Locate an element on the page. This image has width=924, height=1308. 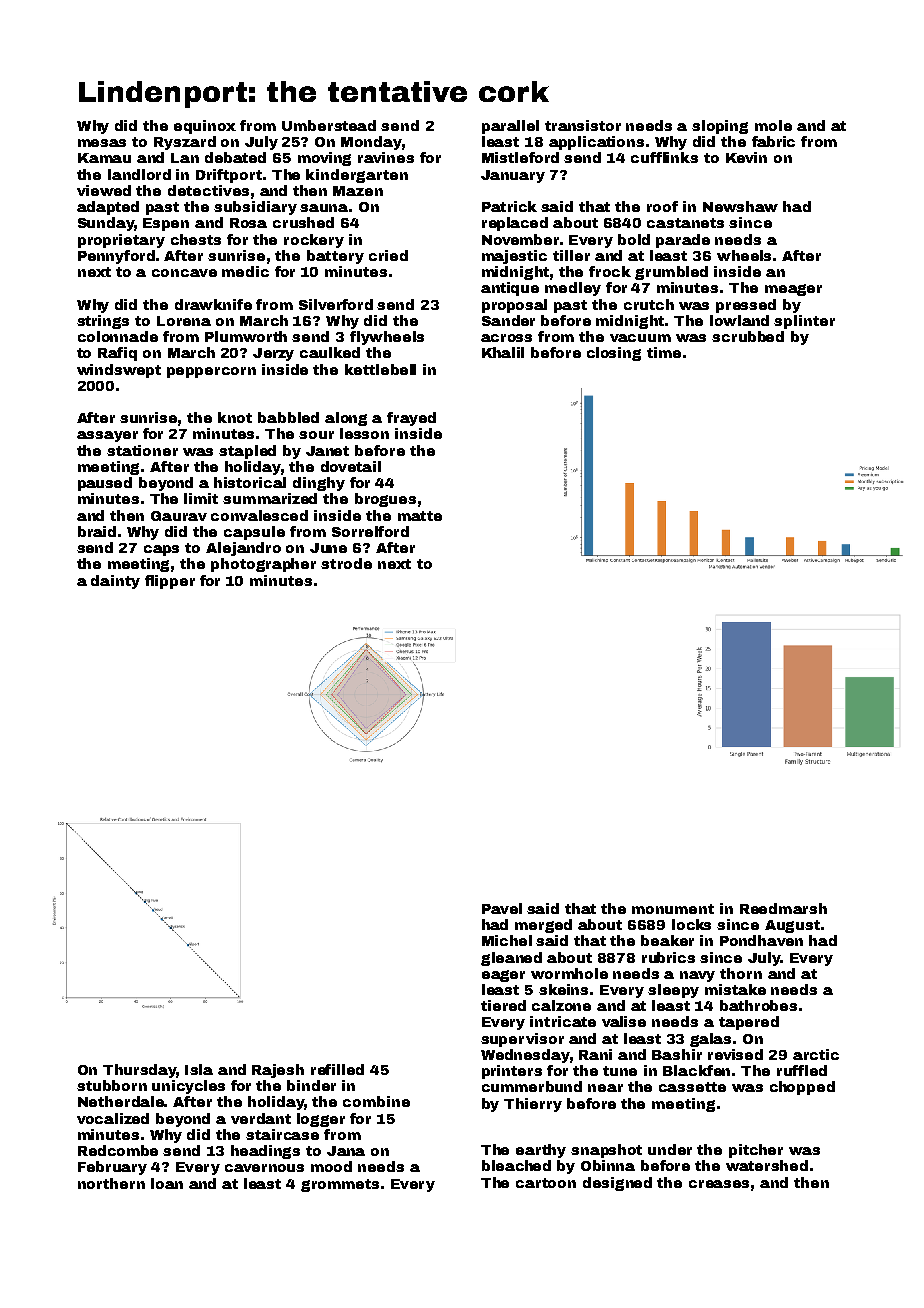
mole is located at coordinates (773, 125).
